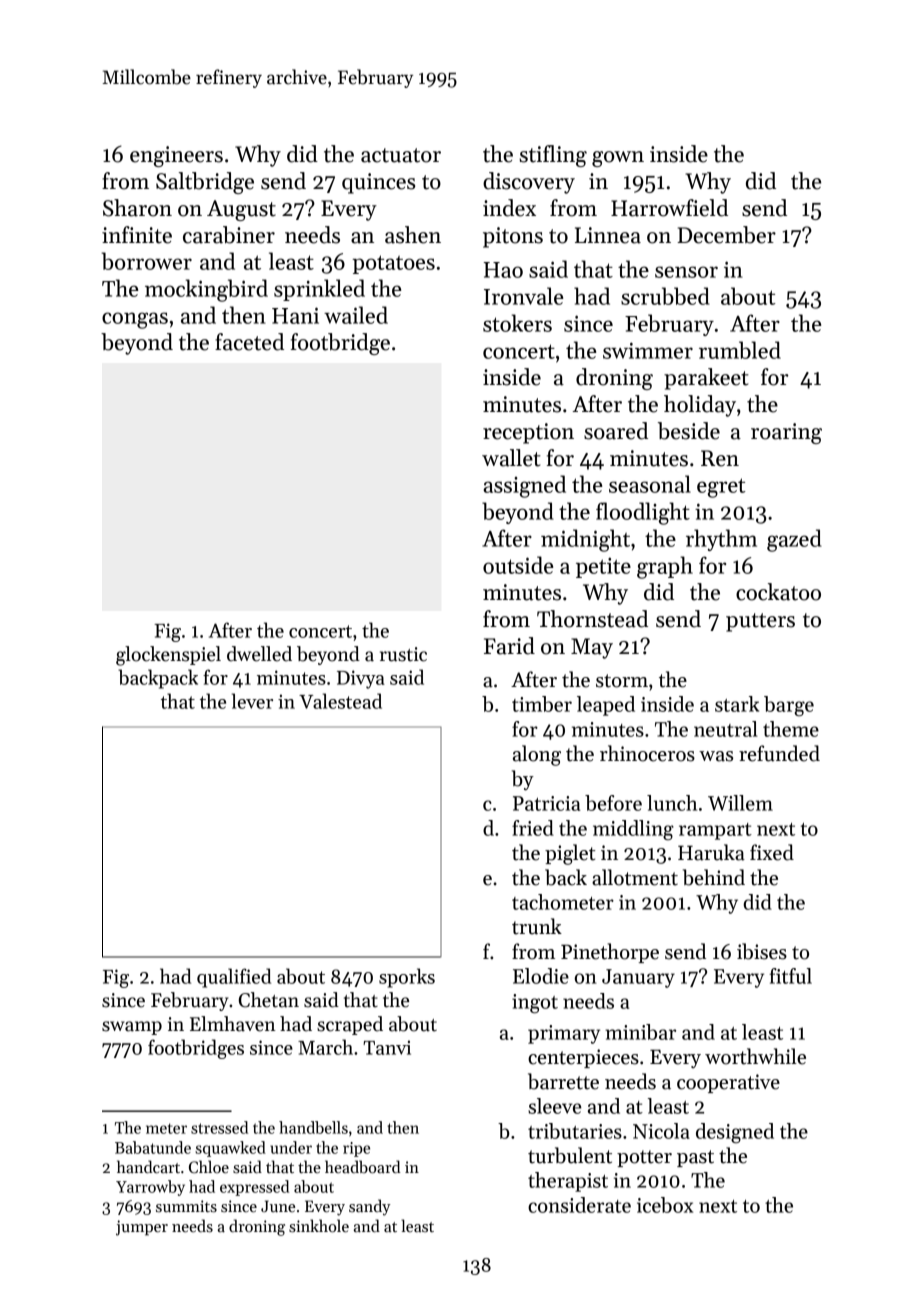 This screenshot has width=924, height=1311. I want to click on swamp, so click(132, 1028).
